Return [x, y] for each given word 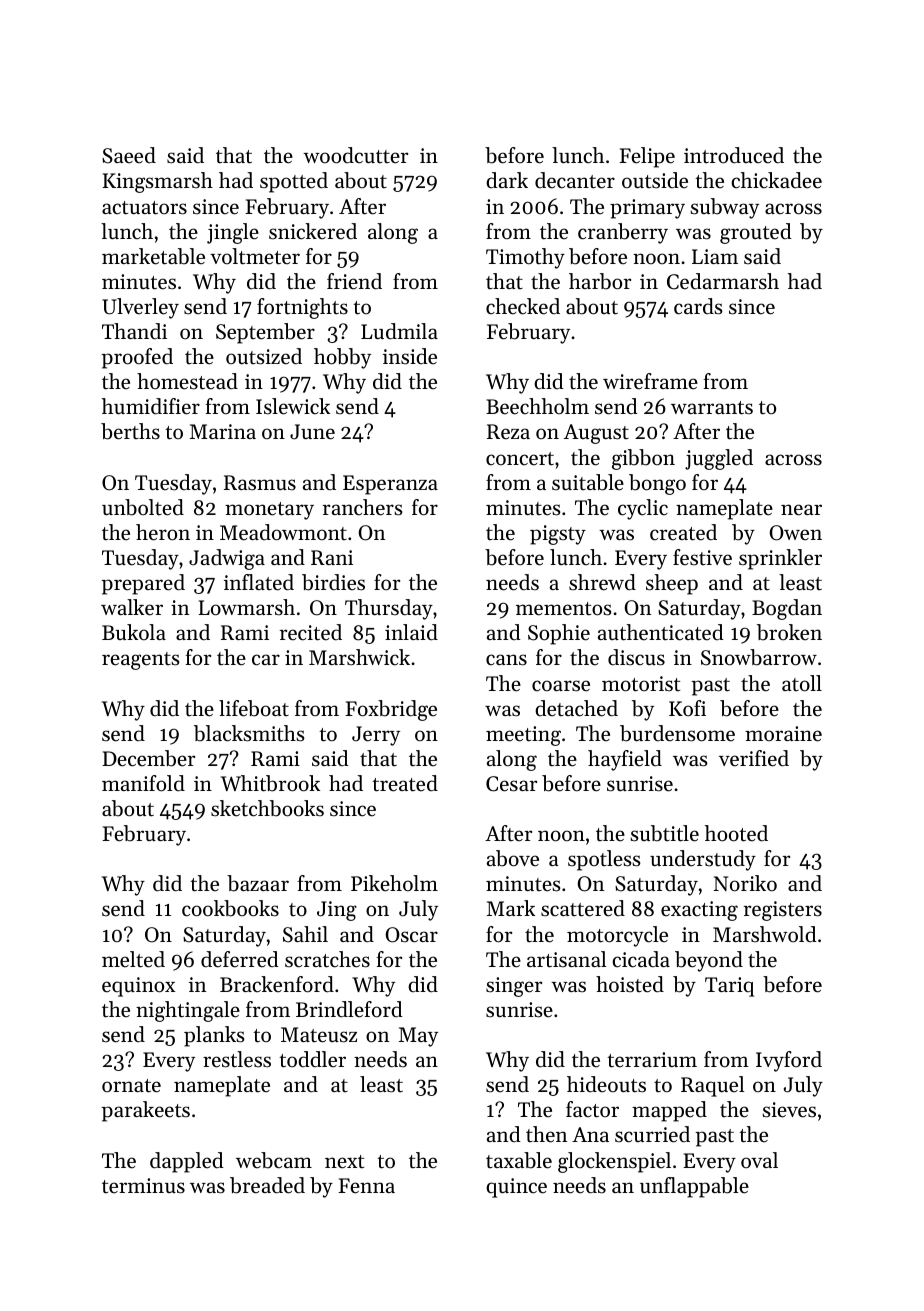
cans [506, 660]
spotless [604, 860]
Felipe [647, 157]
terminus [143, 1186]
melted [133, 959]
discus [636, 657]
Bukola [134, 632]
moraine [783, 734]
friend [354, 281]
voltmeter [255, 256]
